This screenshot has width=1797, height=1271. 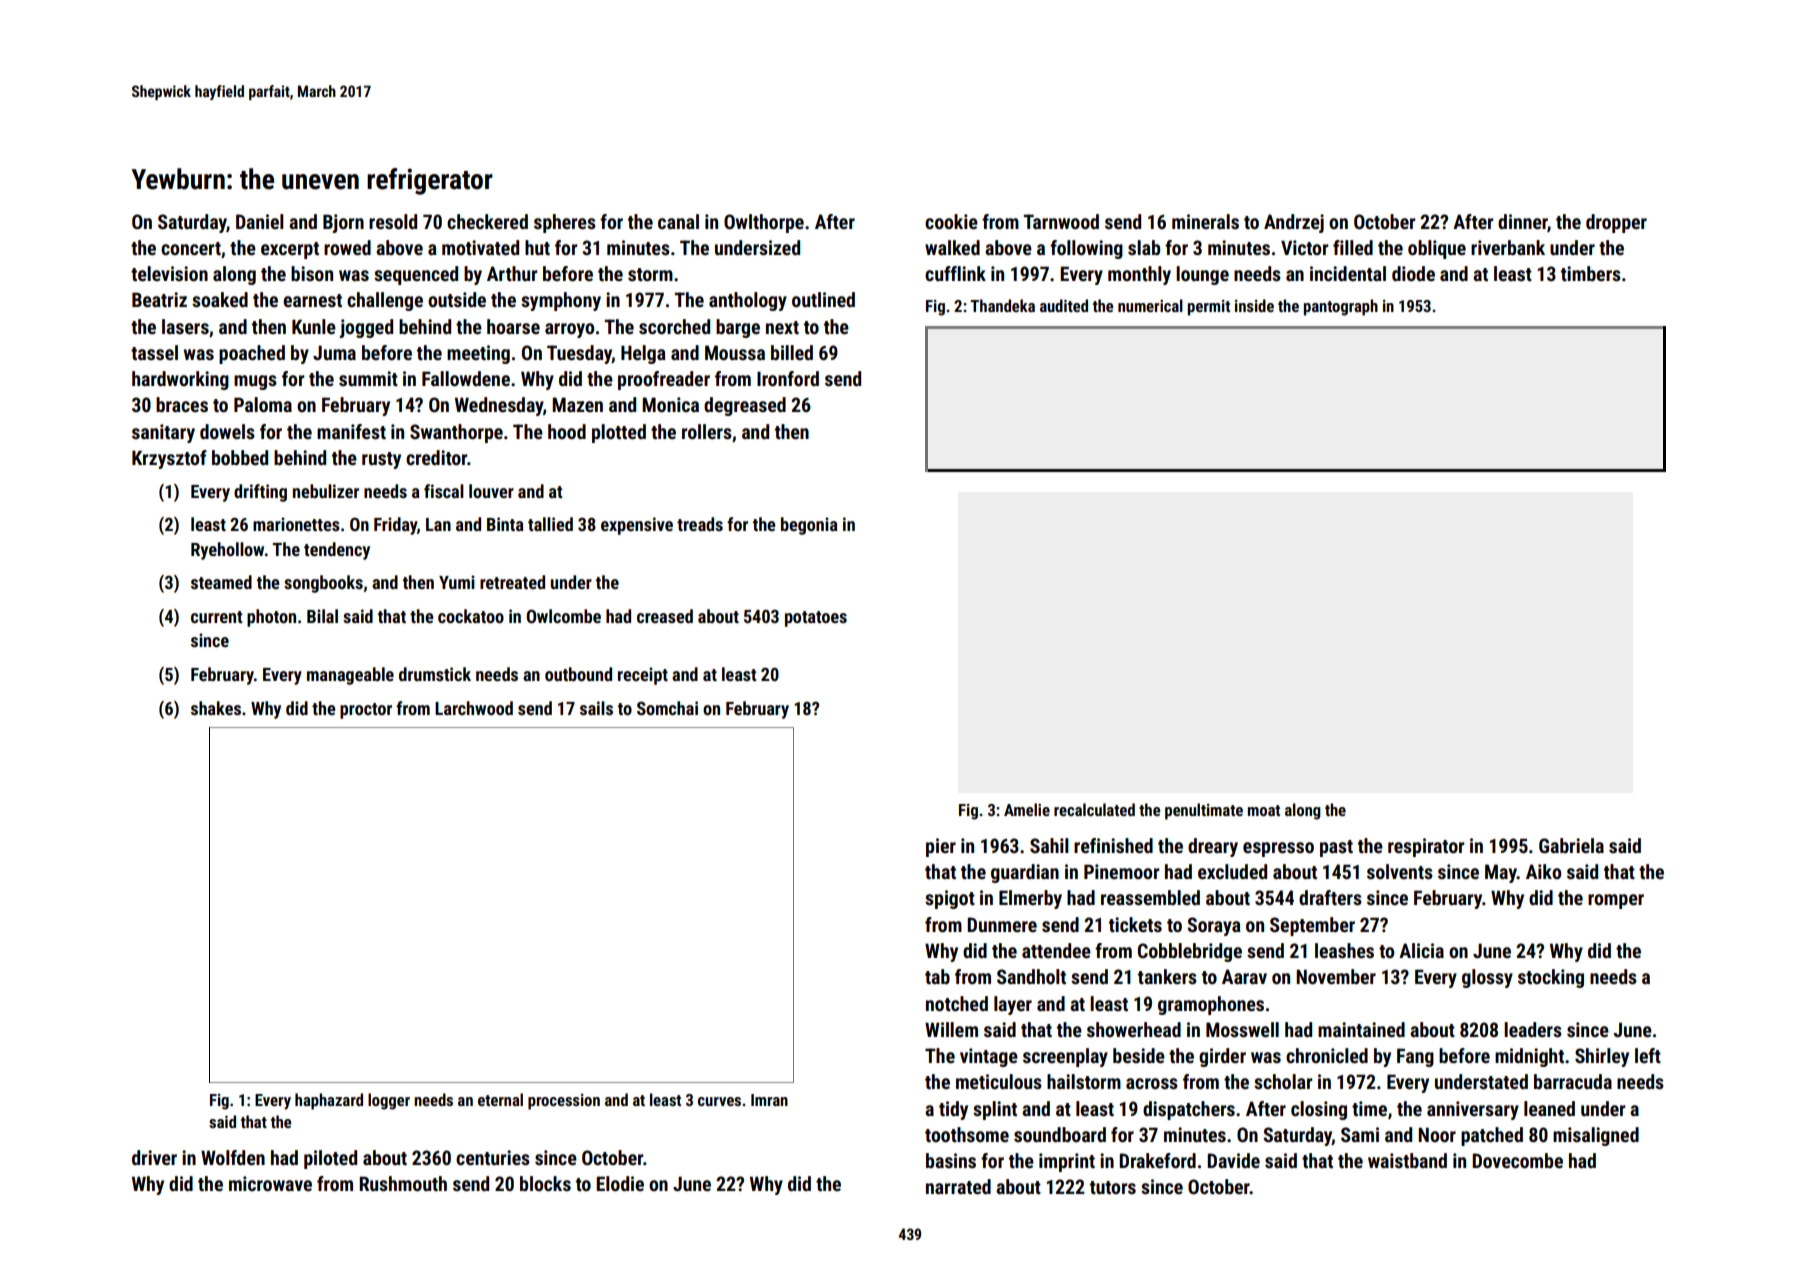 I want to click on begonia, so click(x=809, y=526).
